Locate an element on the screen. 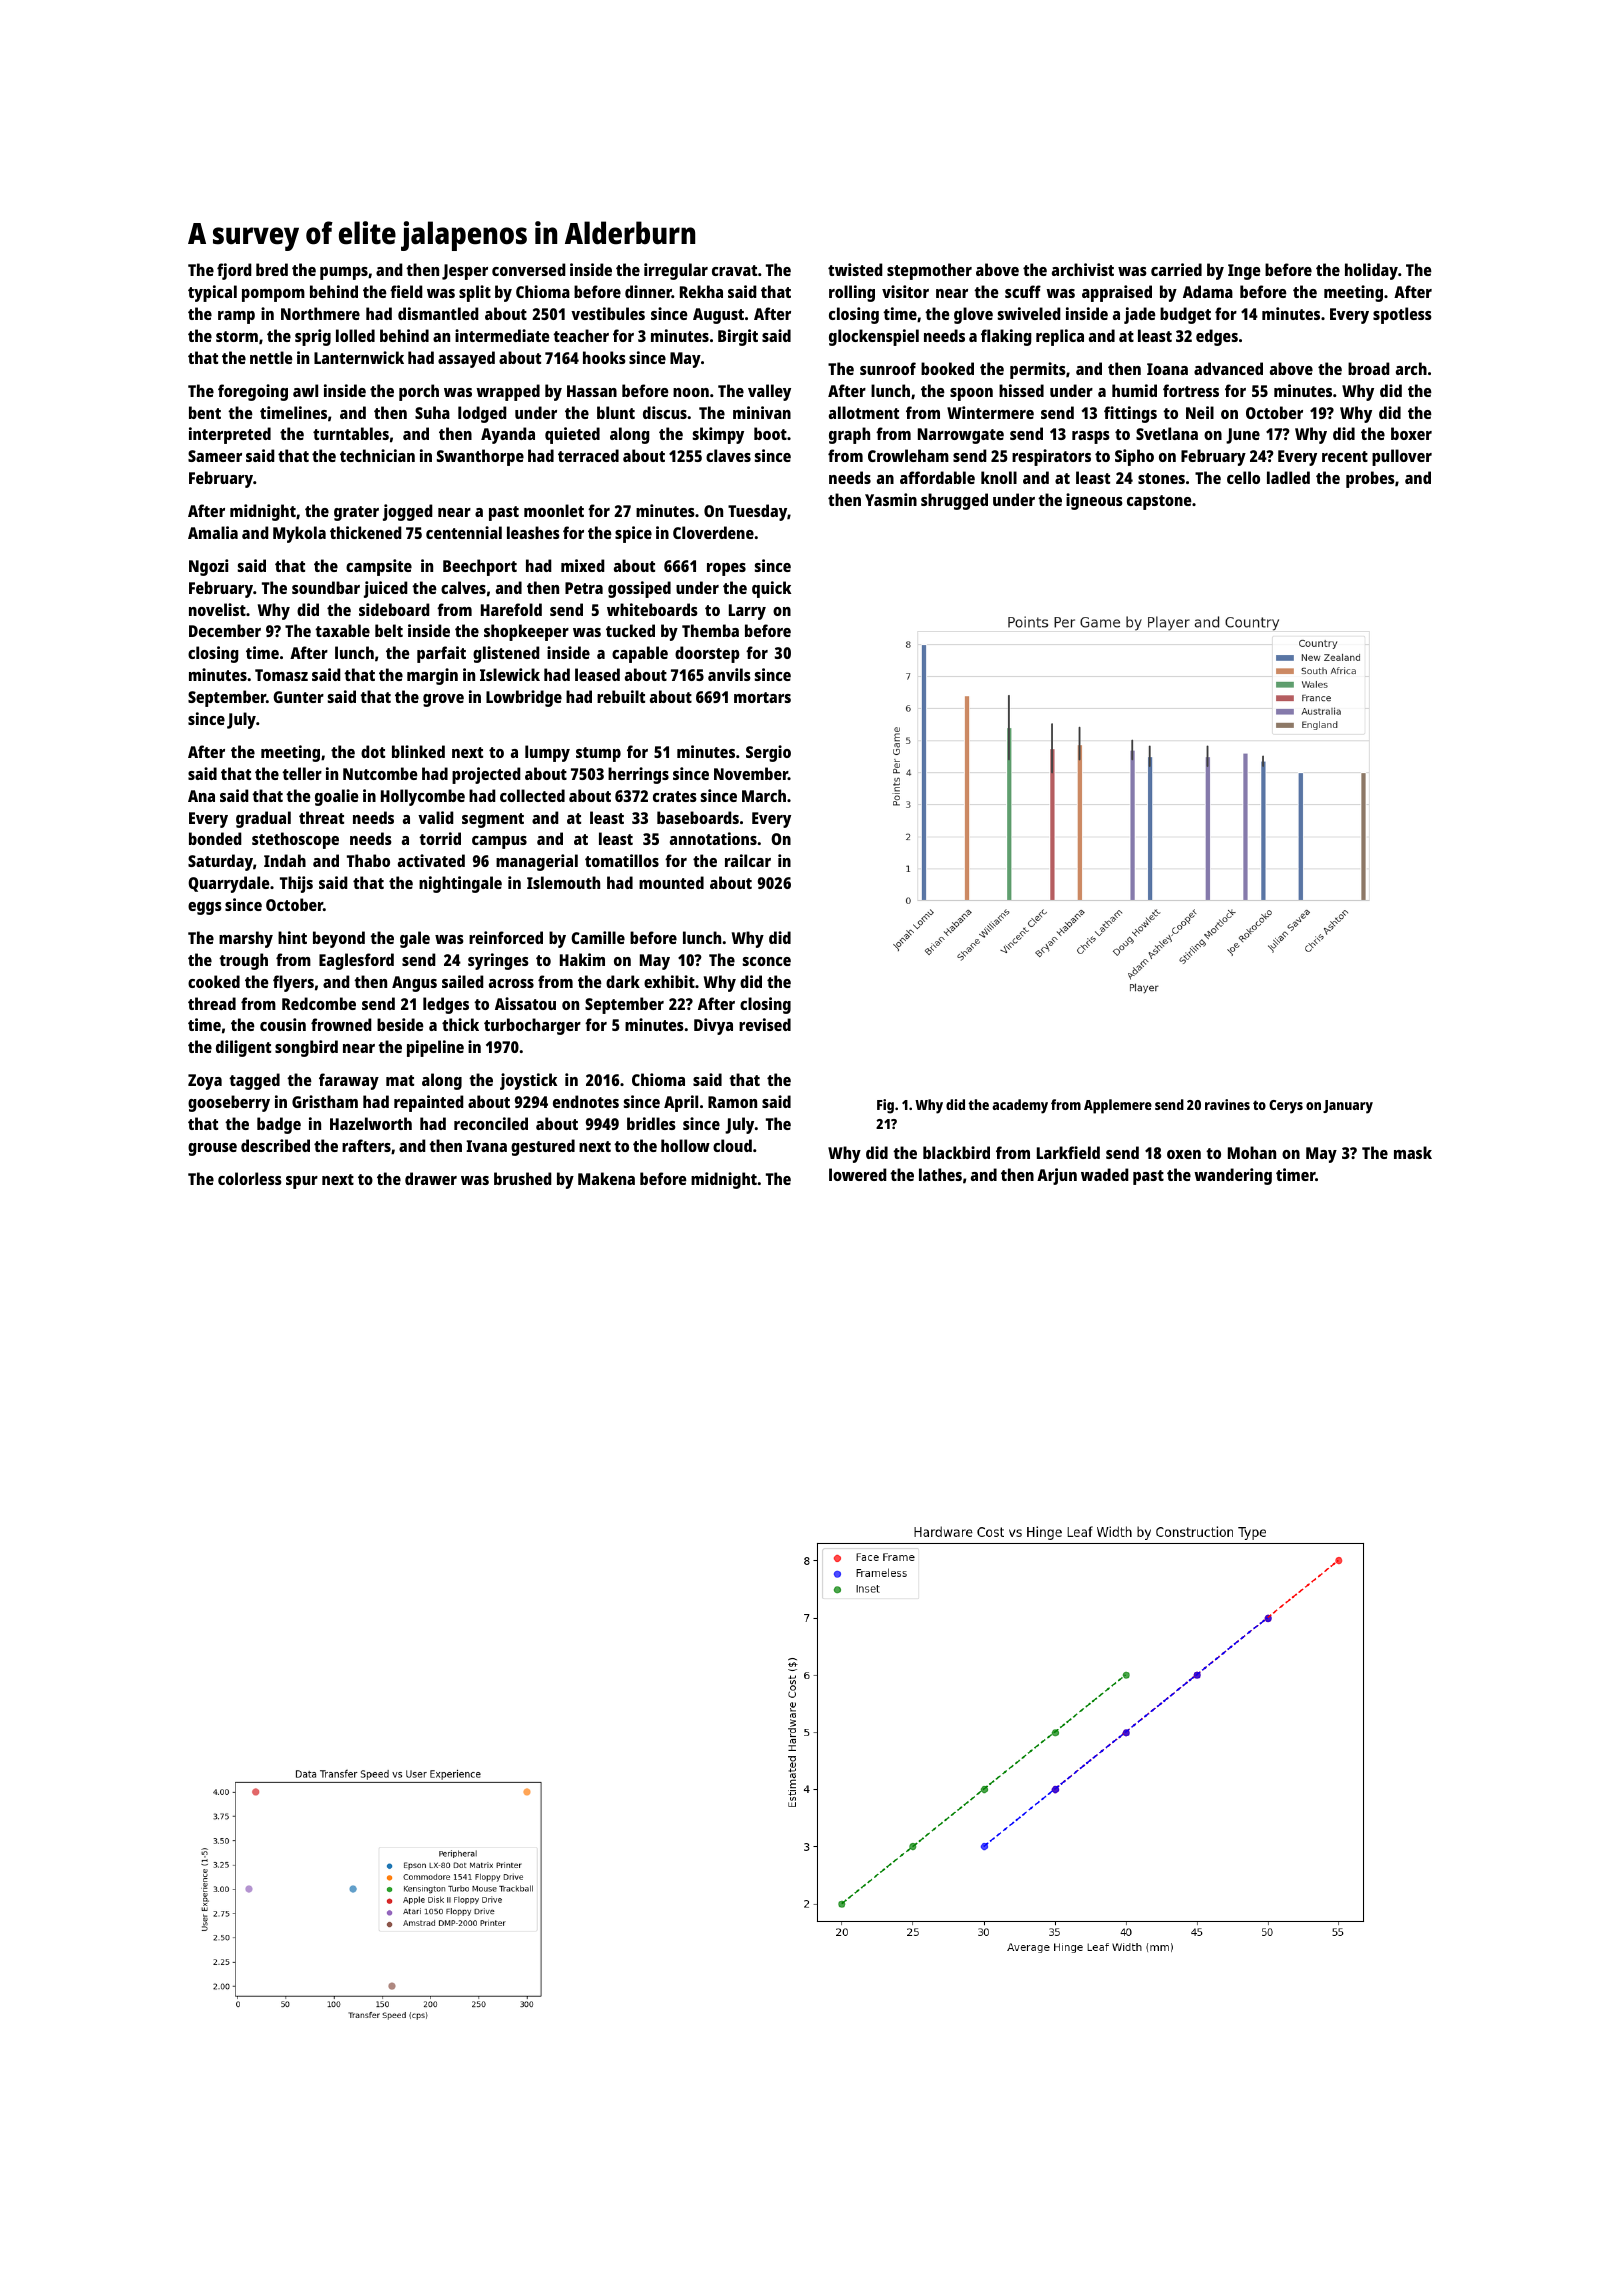 The image size is (1620, 2292). Arjun is located at coordinates (1057, 1176).
